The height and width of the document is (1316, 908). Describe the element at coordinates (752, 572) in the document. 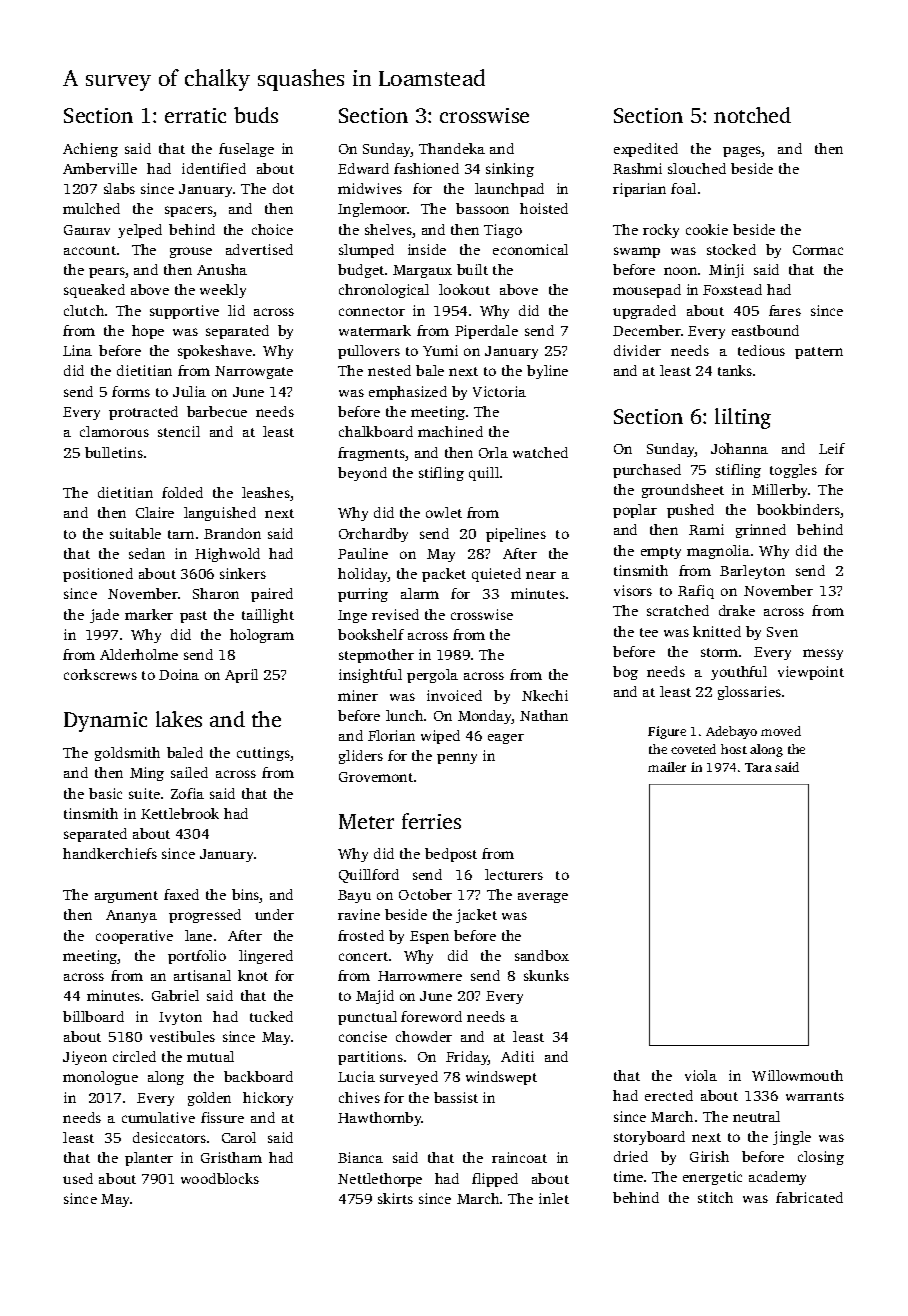

I see `Barleyton` at that location.
